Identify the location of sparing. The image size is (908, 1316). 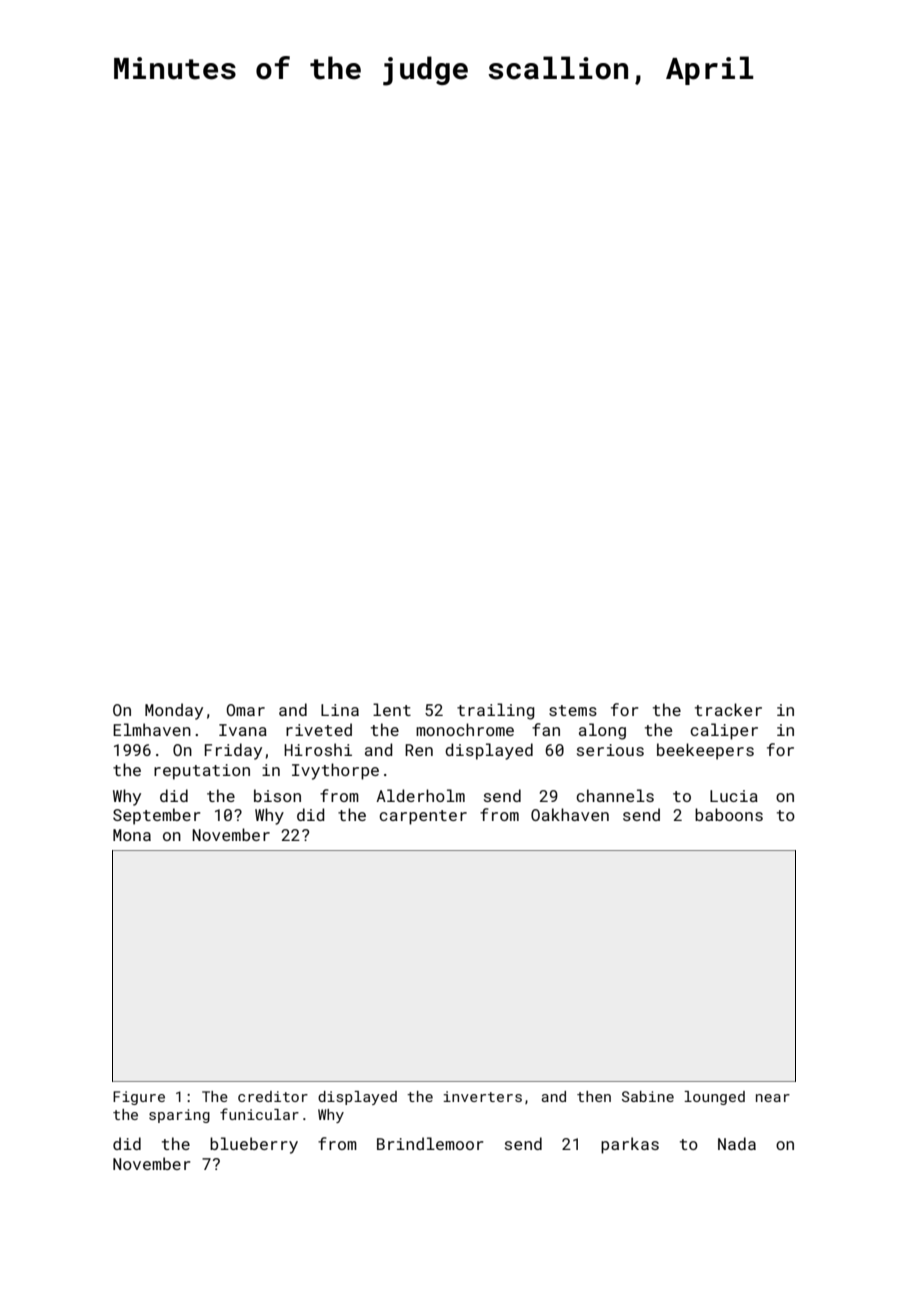
(179, 1116).
